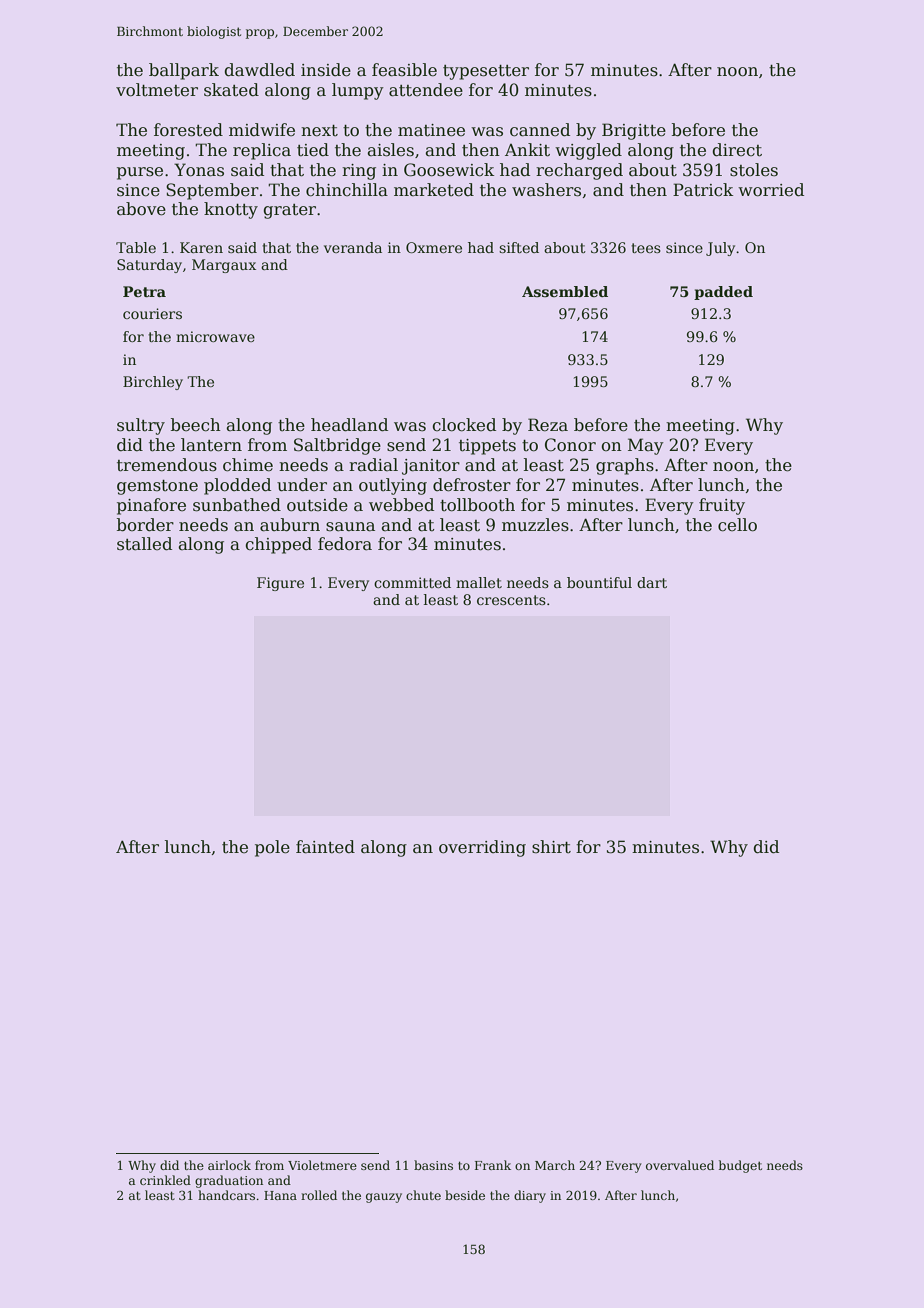 This screenshot has width=924, height=1308. What do you see at coordinates (737, 150) in the screenshot?
I see `direct` at bounding box center [737, 150].
